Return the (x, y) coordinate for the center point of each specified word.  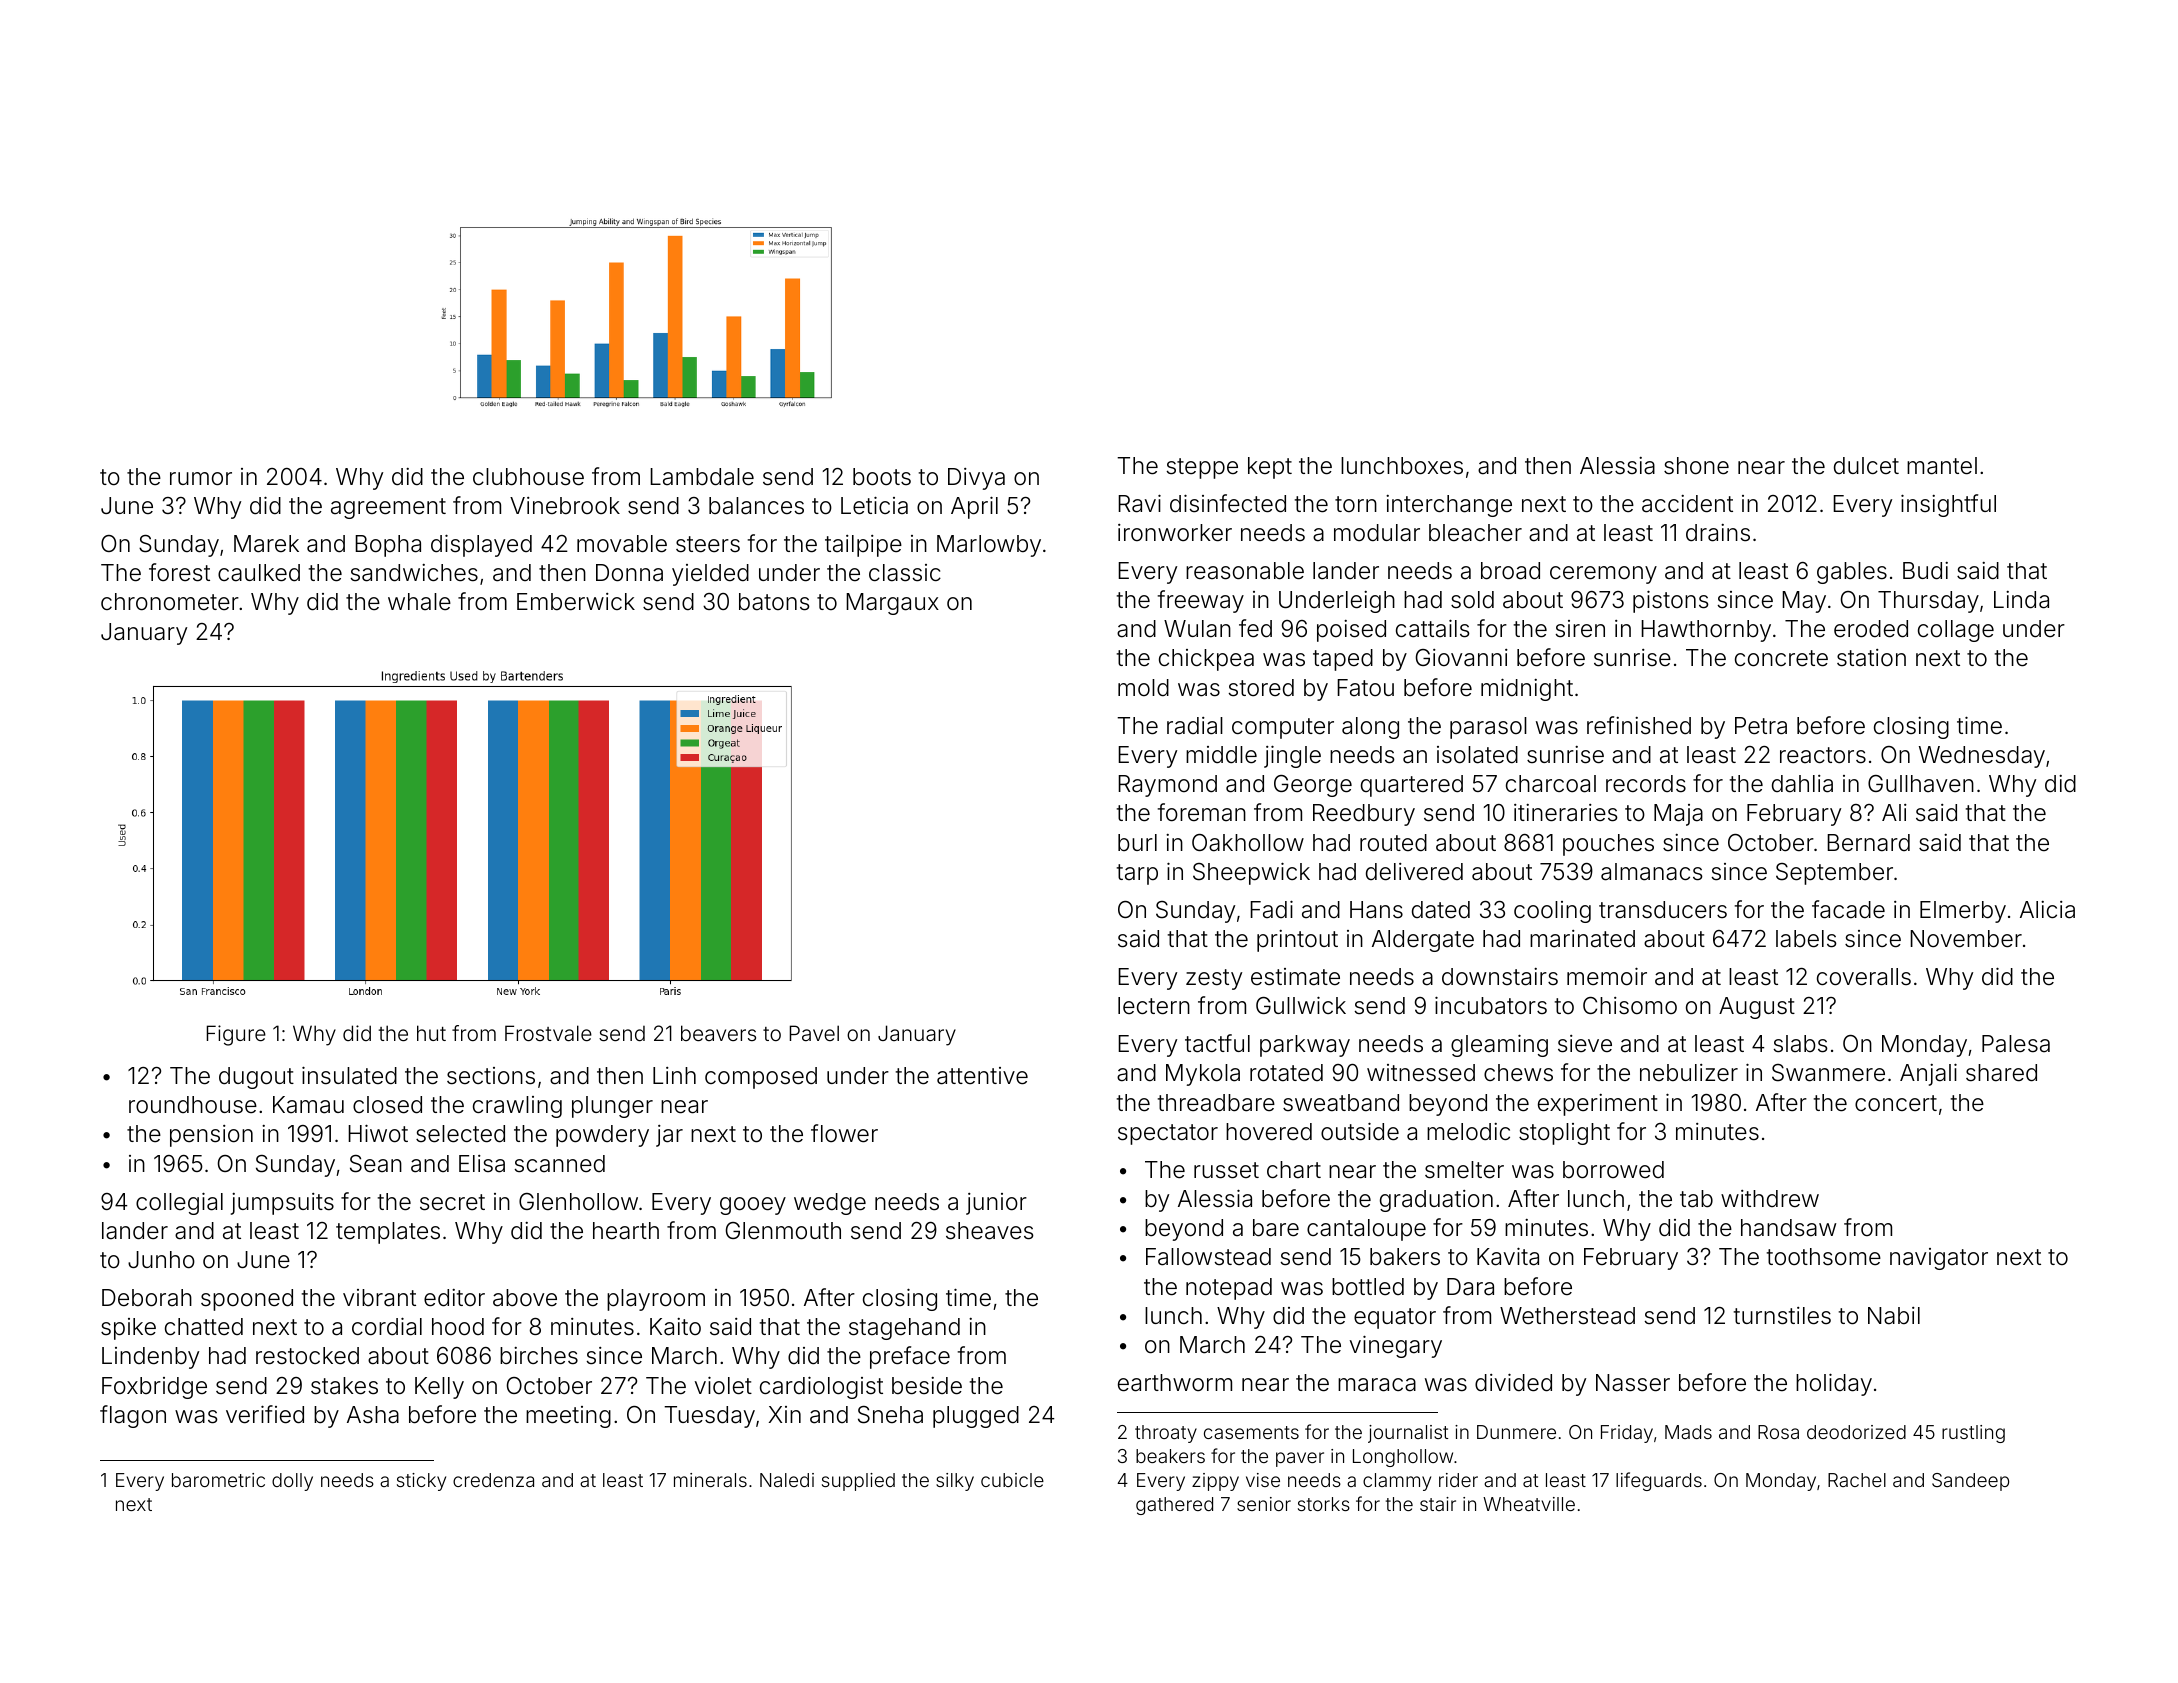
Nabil (1894, 1316)
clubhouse (528, 477)
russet (1226, 1170)
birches (539, 1356)
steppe (1202, 468)
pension (211, 1136)
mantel (1942, 466)
